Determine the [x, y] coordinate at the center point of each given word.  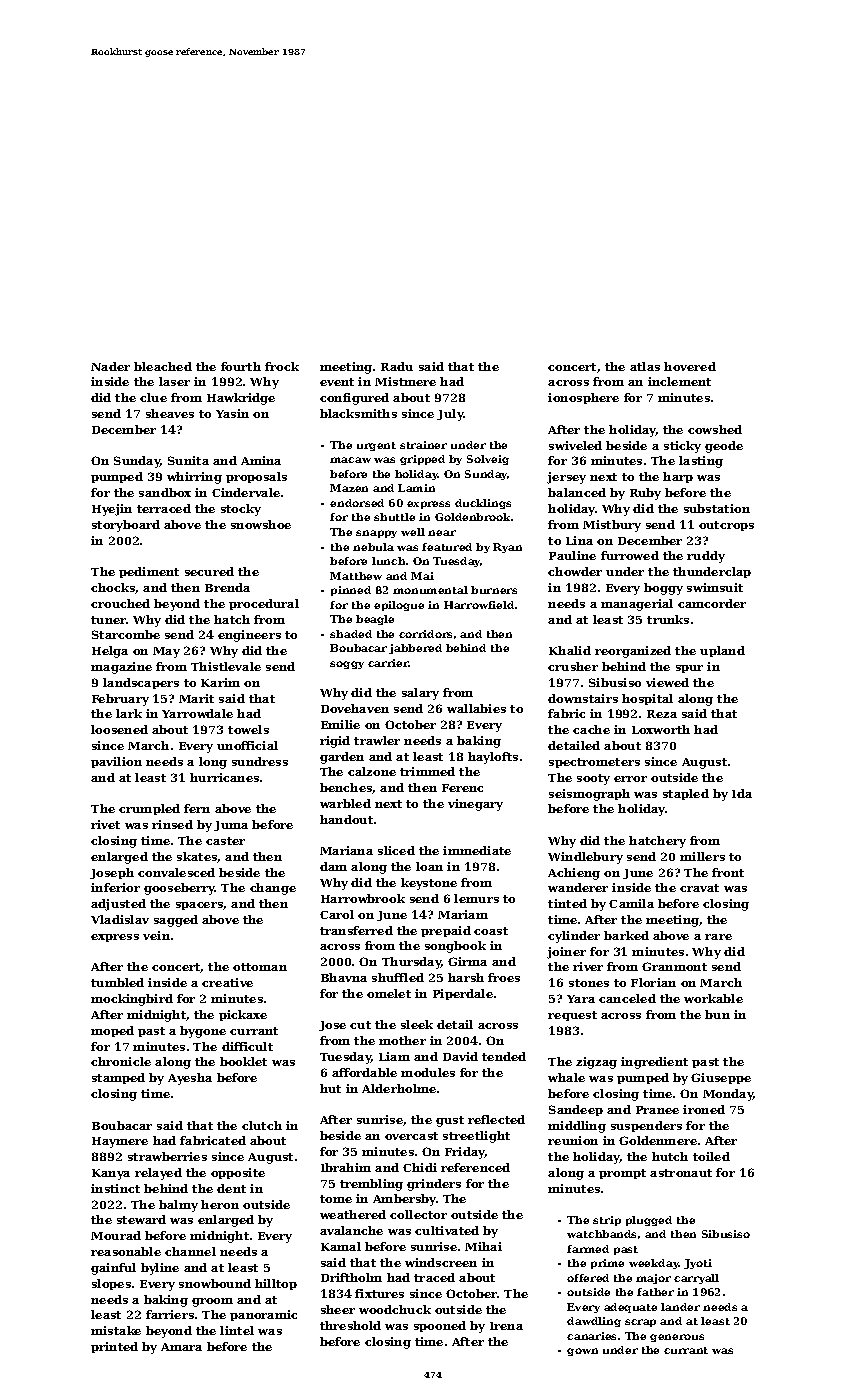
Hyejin [112, 510]
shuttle [394, 517]
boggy [663, 589]
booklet [243, 1061]
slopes [111, 1284]
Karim [220, 682]
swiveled [575, 445]
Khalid [570, 650]
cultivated [447, 1230]
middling [577, 1127]
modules [428, 1072]
